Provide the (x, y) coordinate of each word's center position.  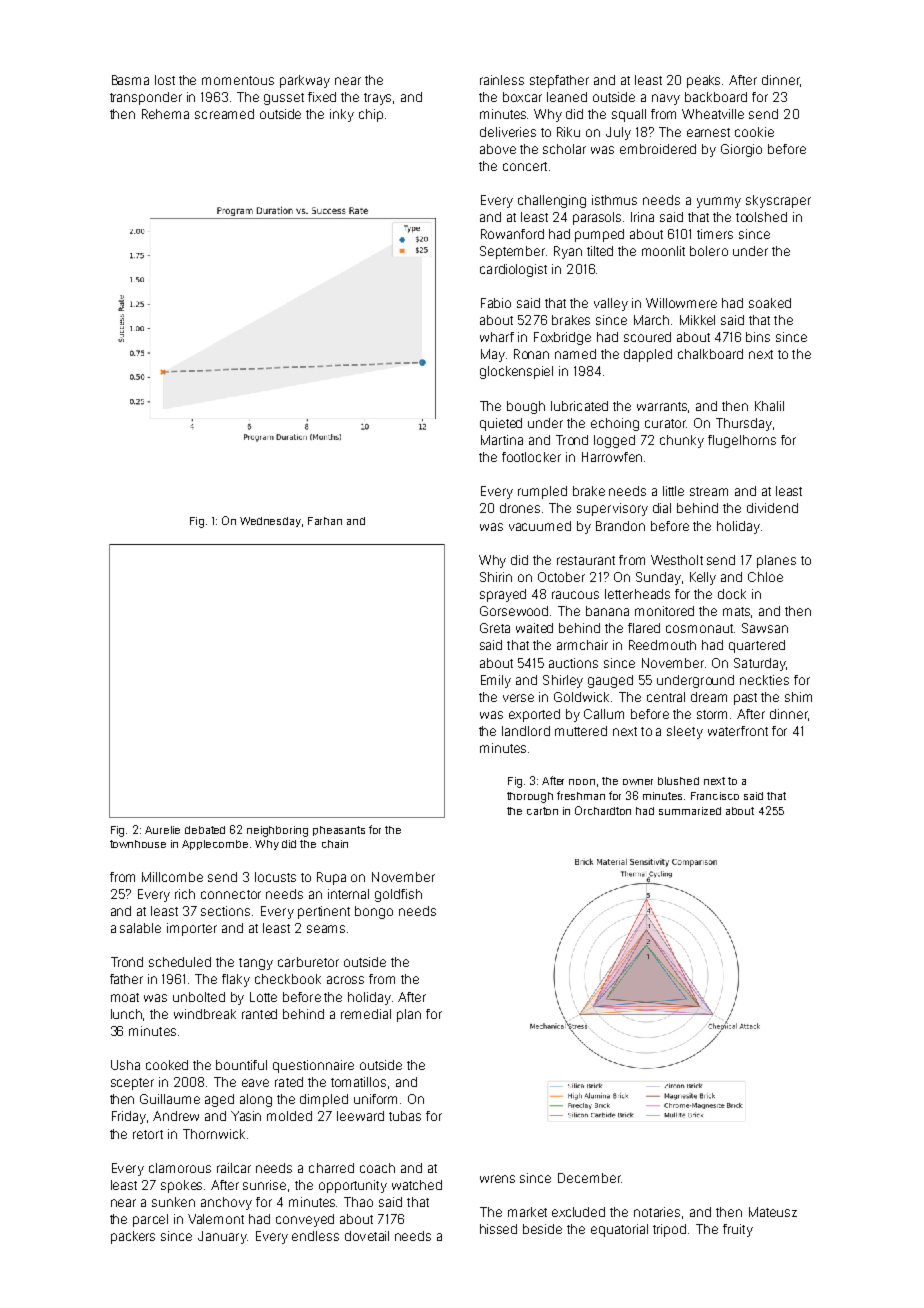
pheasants (339, 831)
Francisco (715, 796)
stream (709, 491)
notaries (657, 1212)
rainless (502, 80)
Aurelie (162, 830)
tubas (405, 1116)
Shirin (496, 577)
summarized (690, 811)
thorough (530, 797)
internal (348, 894)
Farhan (325, 521)
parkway (305, 81)
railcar (234, 1168)
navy (666, 99)
